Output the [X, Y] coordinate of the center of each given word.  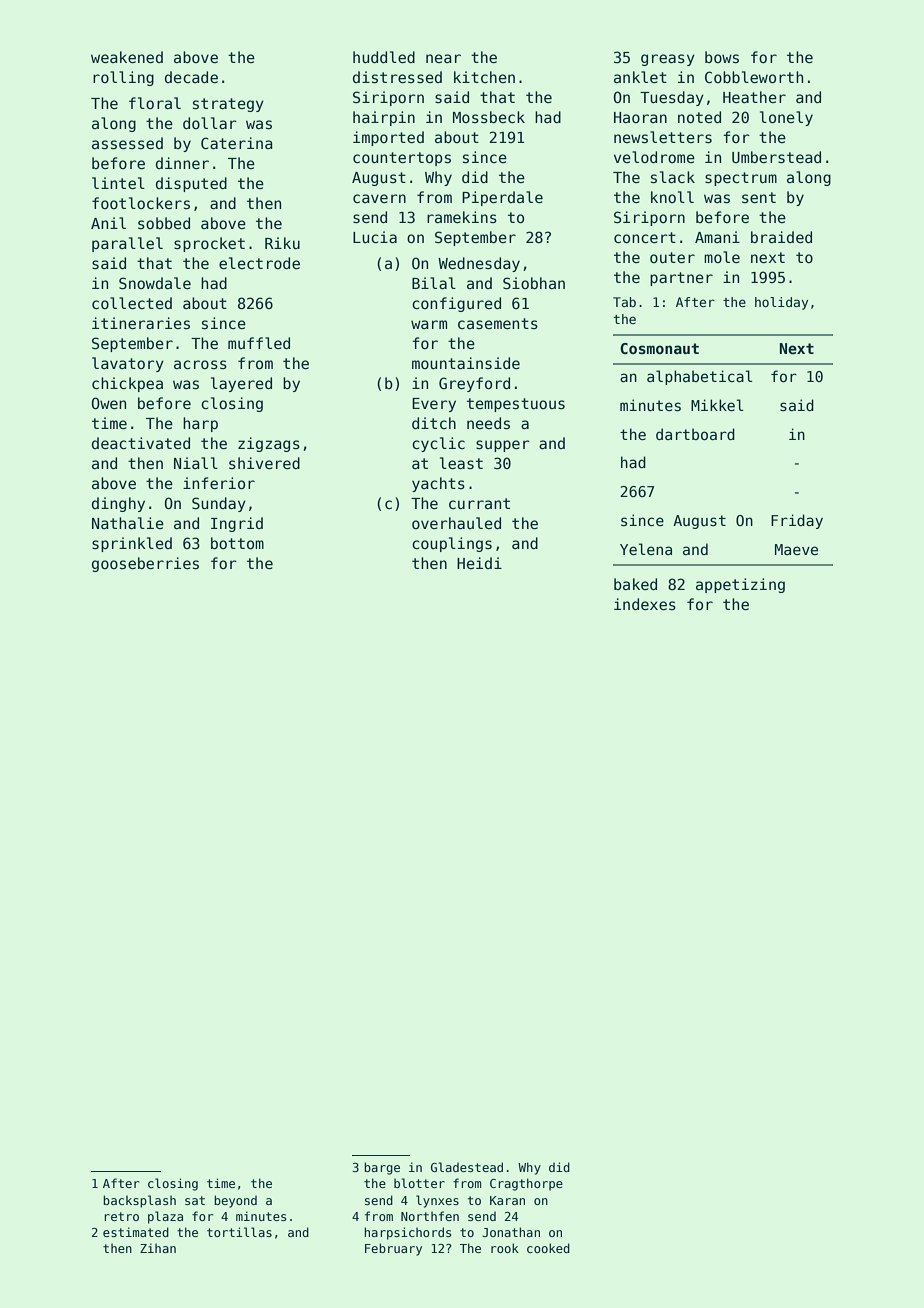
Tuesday [672, 98]
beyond [235, 1201]
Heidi [479, 563]
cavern [379, 198]
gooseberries [145, 564]
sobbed [164, 223]
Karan [507, 1200]
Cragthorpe [526, 1184]
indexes [645, 604]
